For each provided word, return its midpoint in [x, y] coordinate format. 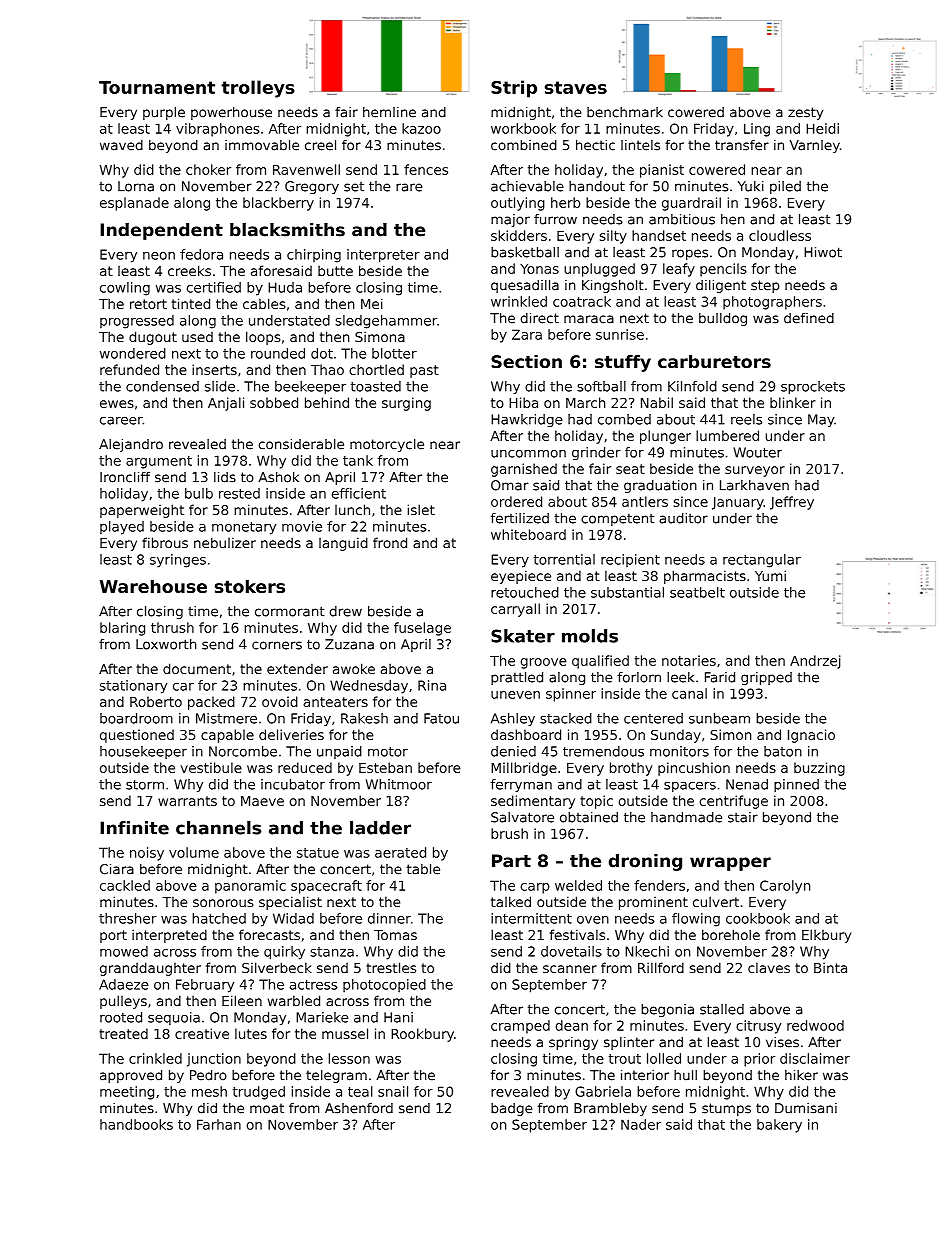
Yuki [751, 186]
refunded [129, 369]
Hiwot [823, 252]
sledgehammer [386, 322]
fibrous [165, 542]
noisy [147, 854]
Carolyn [785, 887]
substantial [627, 592]
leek [680, 677]
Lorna [136, 186]
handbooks [136, 1124]
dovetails [571, 951]
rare [409, 187]
